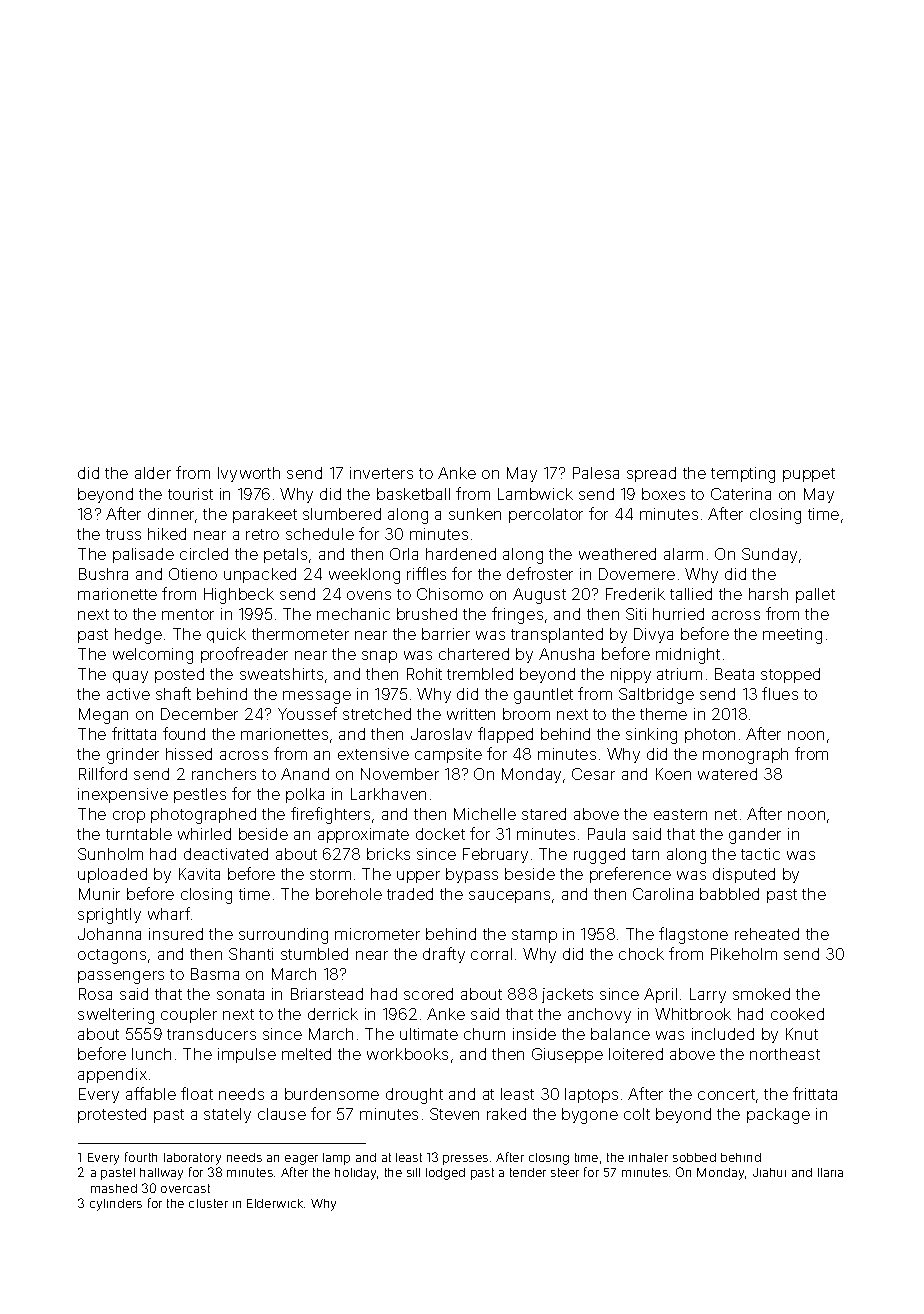 The image size is (924, 1314). What do you see at coordinates (637, 574) in the image?
I see `Dovemere` at bounding box center [637, 574].
